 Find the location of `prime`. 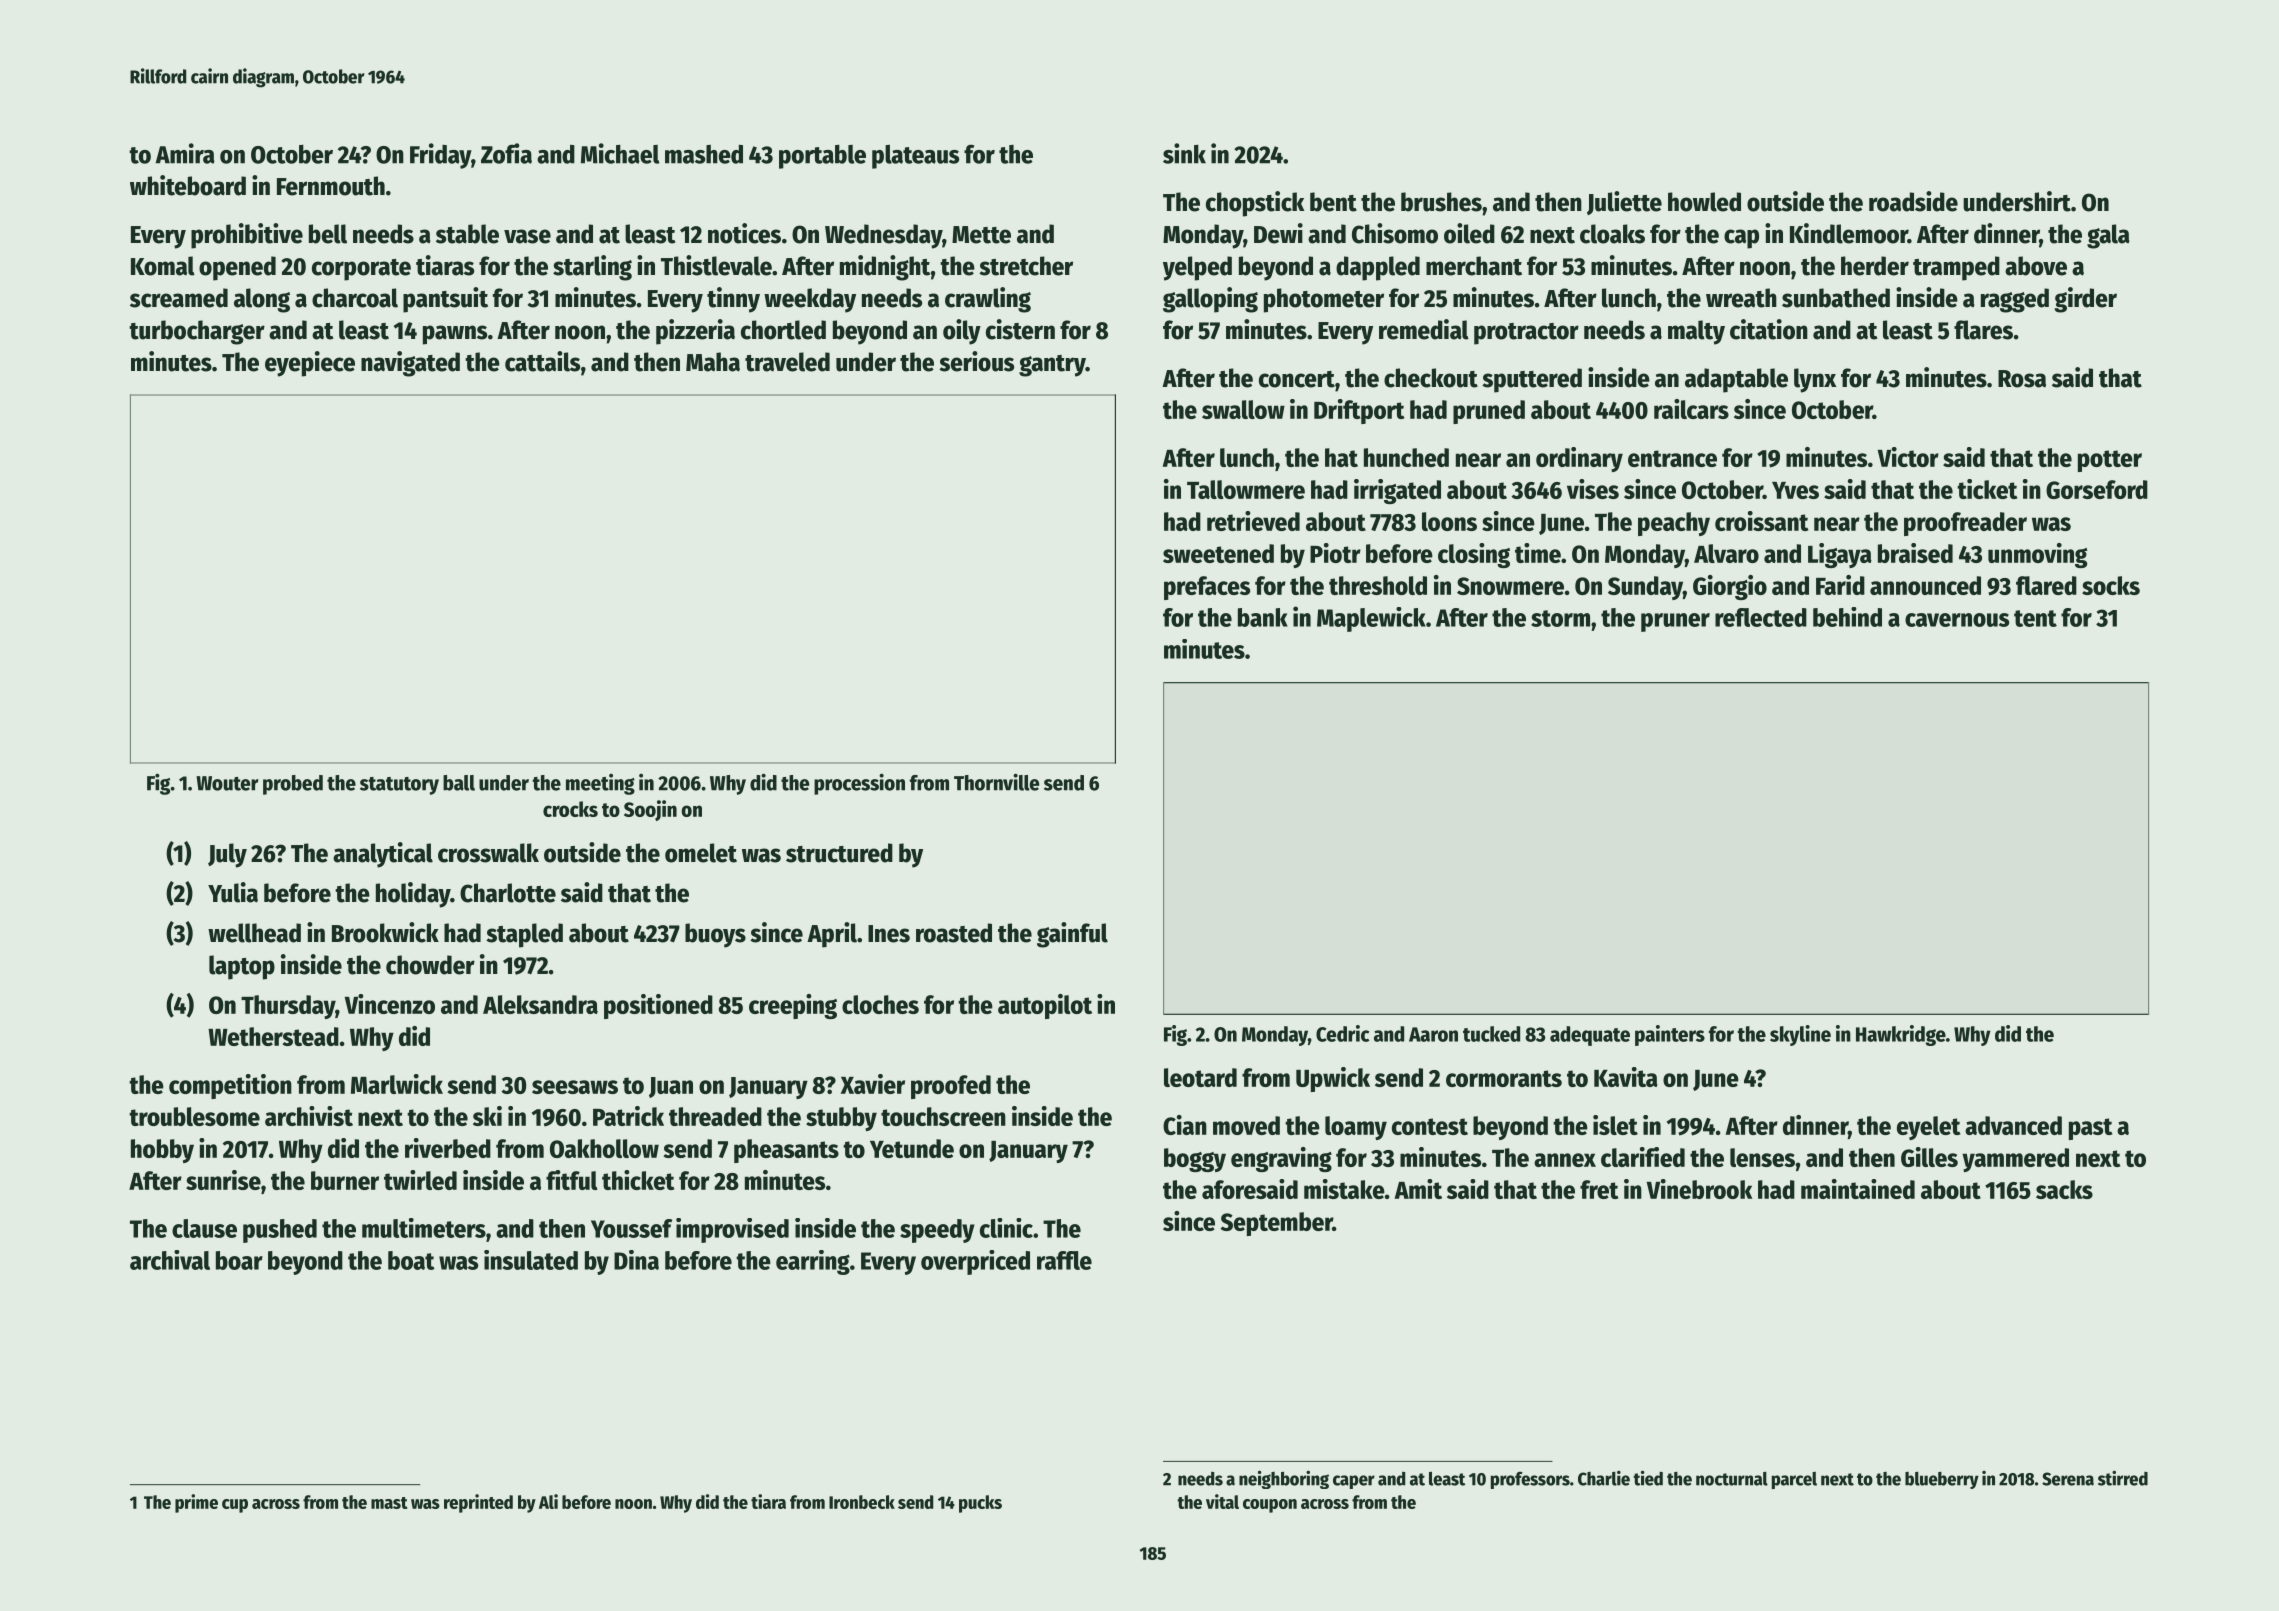

prime is located at coordinates (196, 1503).
